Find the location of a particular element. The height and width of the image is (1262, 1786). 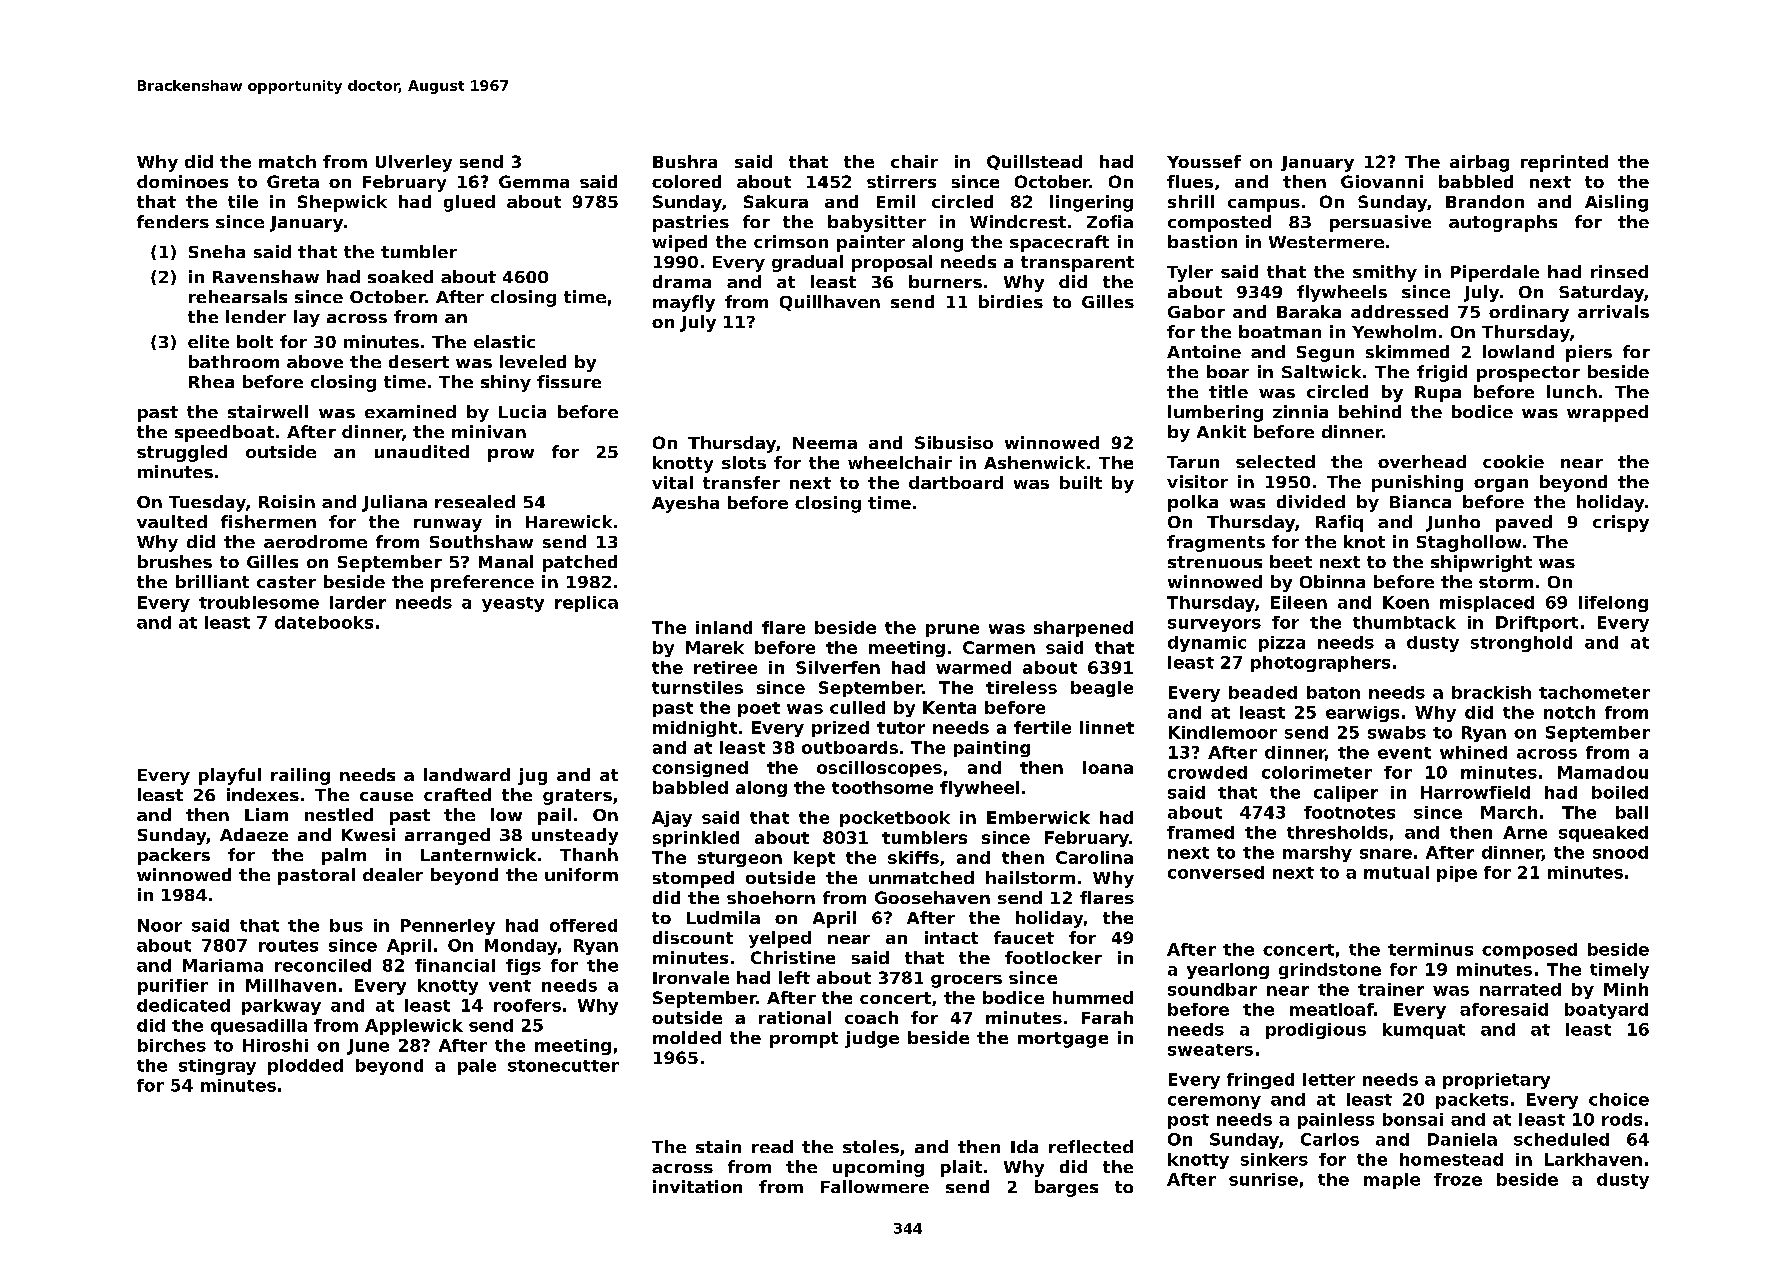

divided is located at coordinates (1311, 501).
